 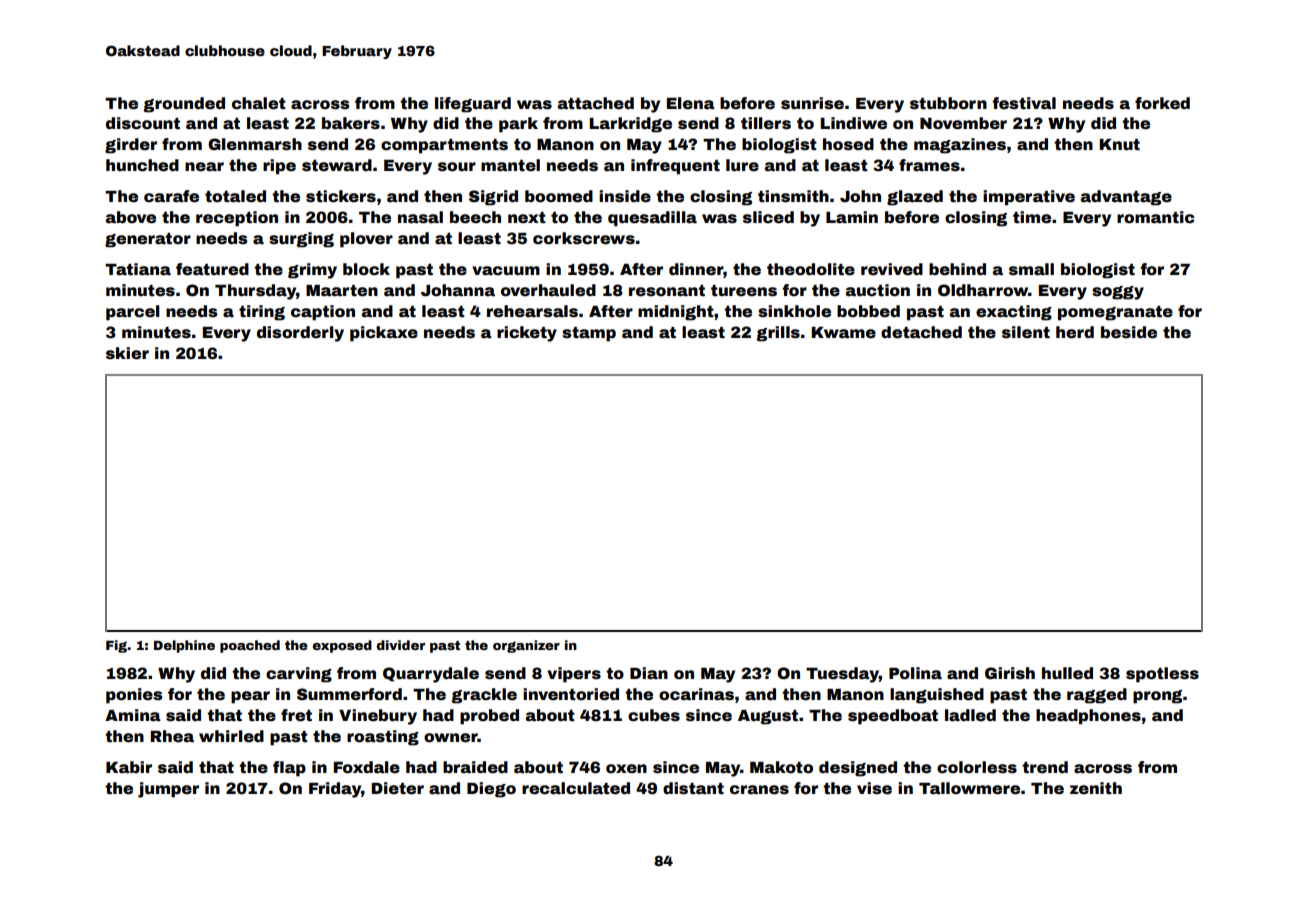 What do you see at coordinates (400, 645) in the page?
I see `divider` at bounding box center [400, 645].
